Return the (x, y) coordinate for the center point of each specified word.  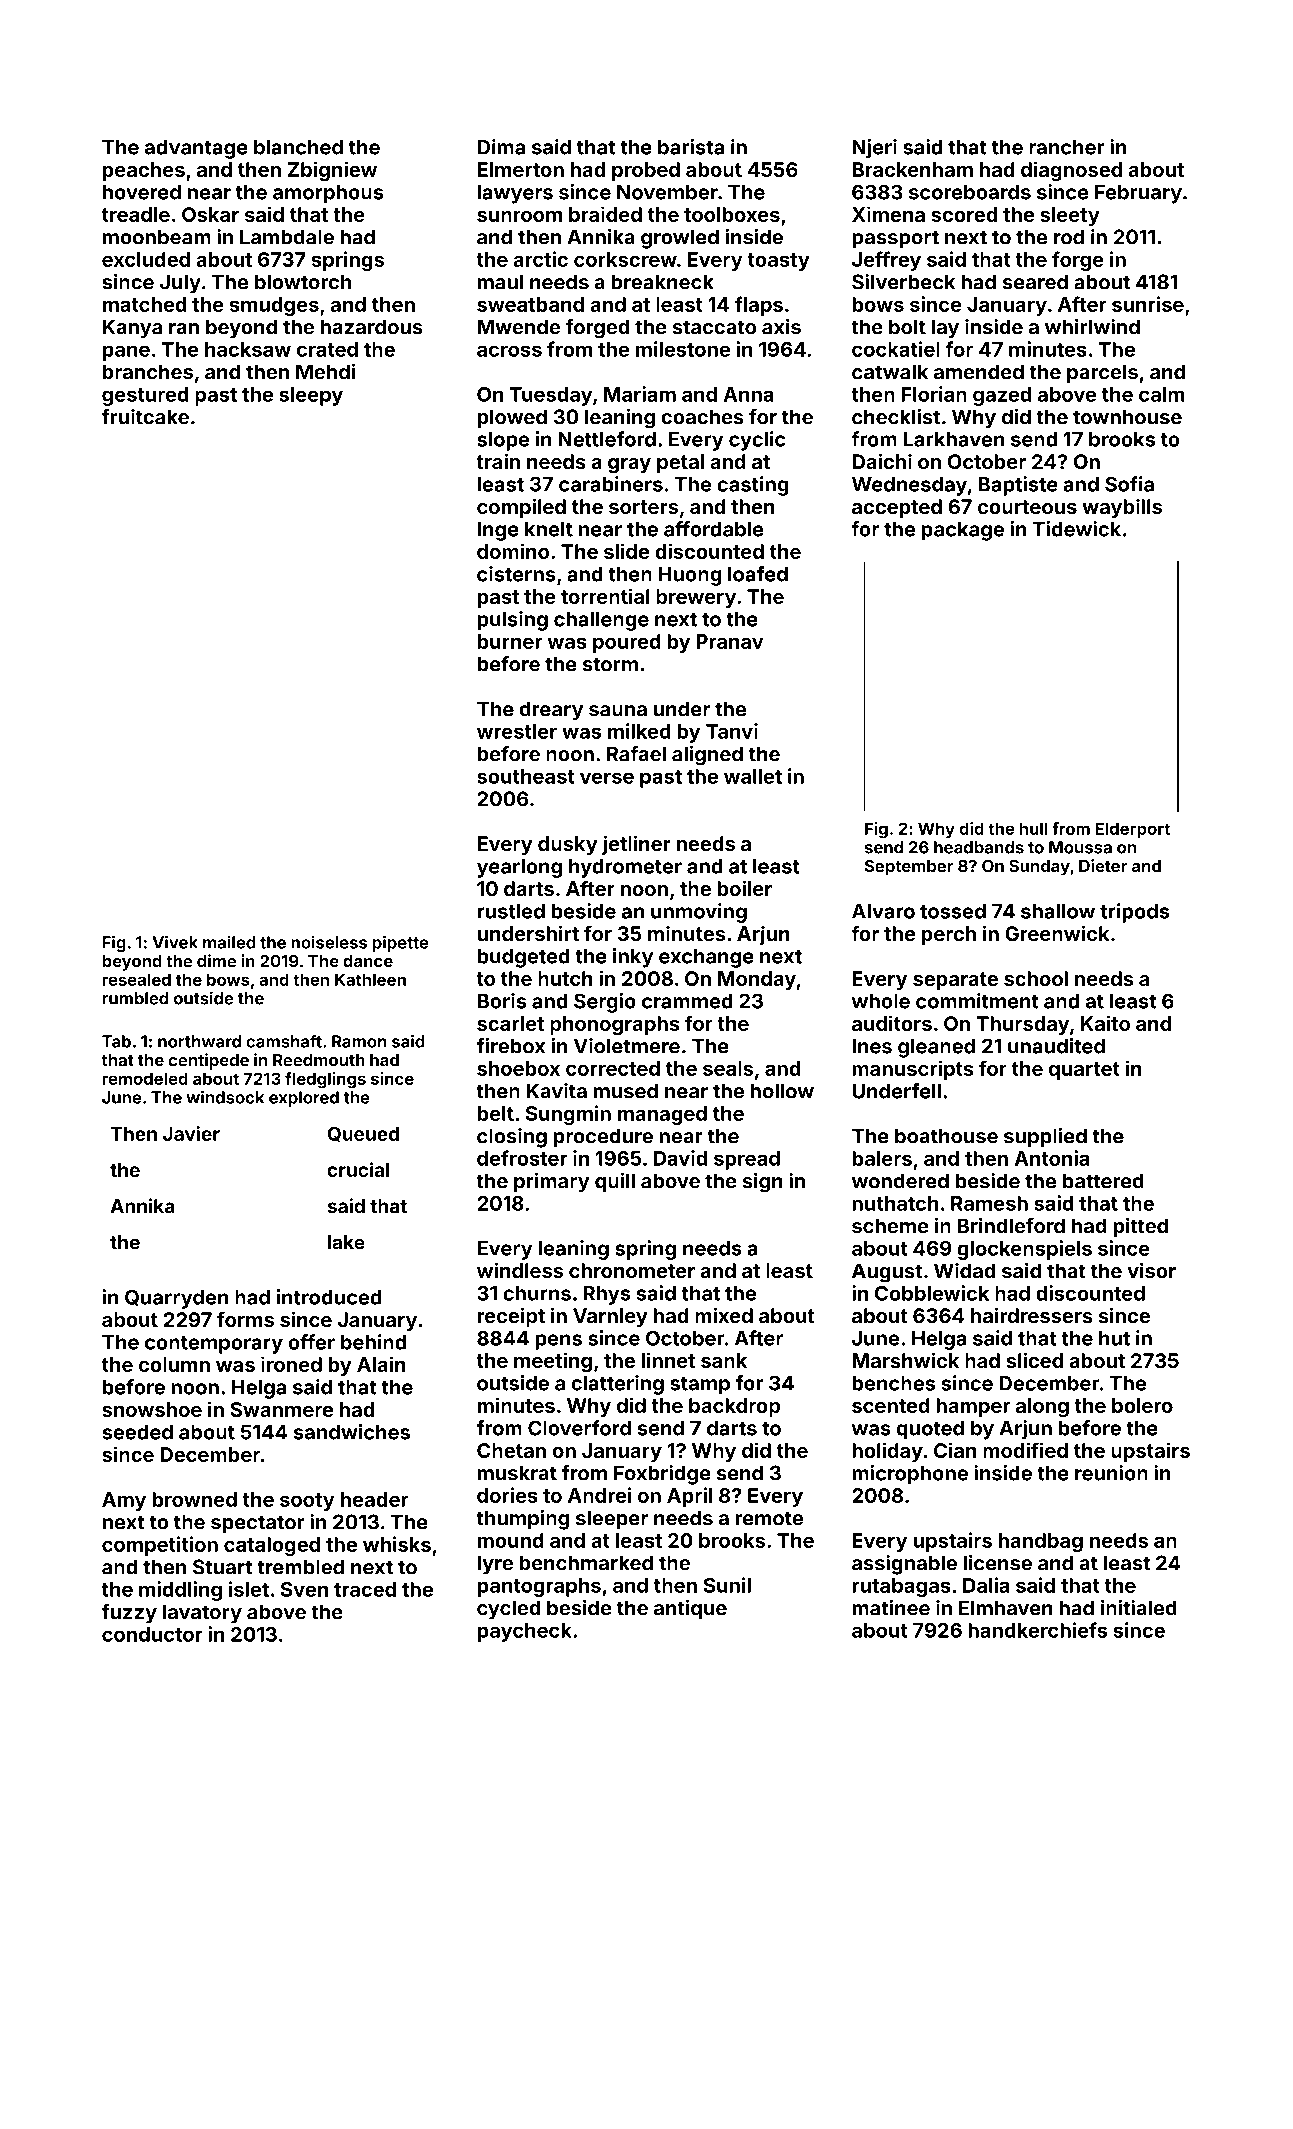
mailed (229, 942)
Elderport (1132, 830)
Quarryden (176, 1299)
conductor (152, 1634)
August (887, 1273)
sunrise (1148, 304)
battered (1103, 1181)
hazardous (372, 327)
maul (500, 282)
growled (680, 239)
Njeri (874, 149)
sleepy (311, 396)
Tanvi (732, 731)
